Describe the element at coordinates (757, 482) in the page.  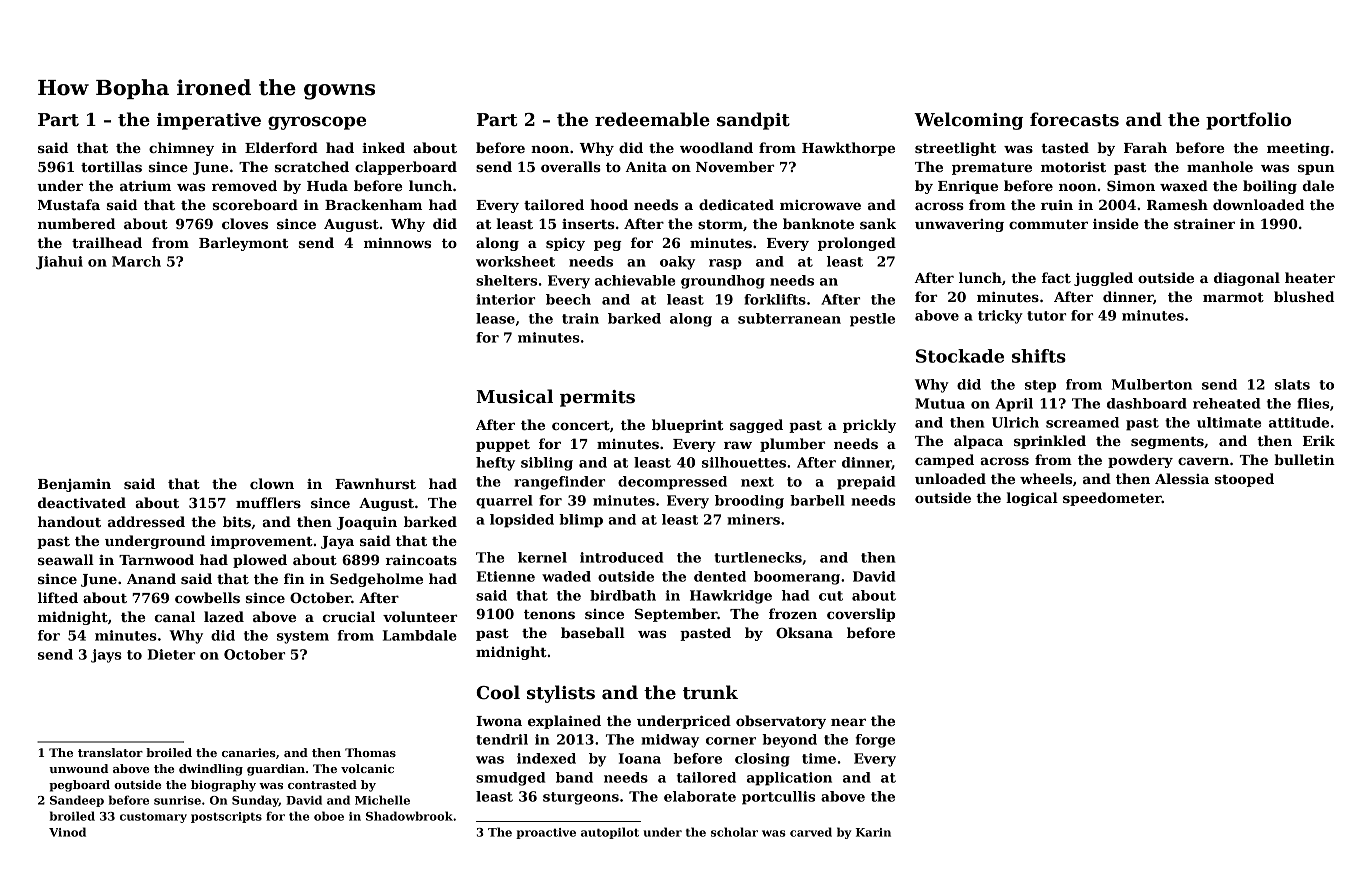
I see `next` at that location.
